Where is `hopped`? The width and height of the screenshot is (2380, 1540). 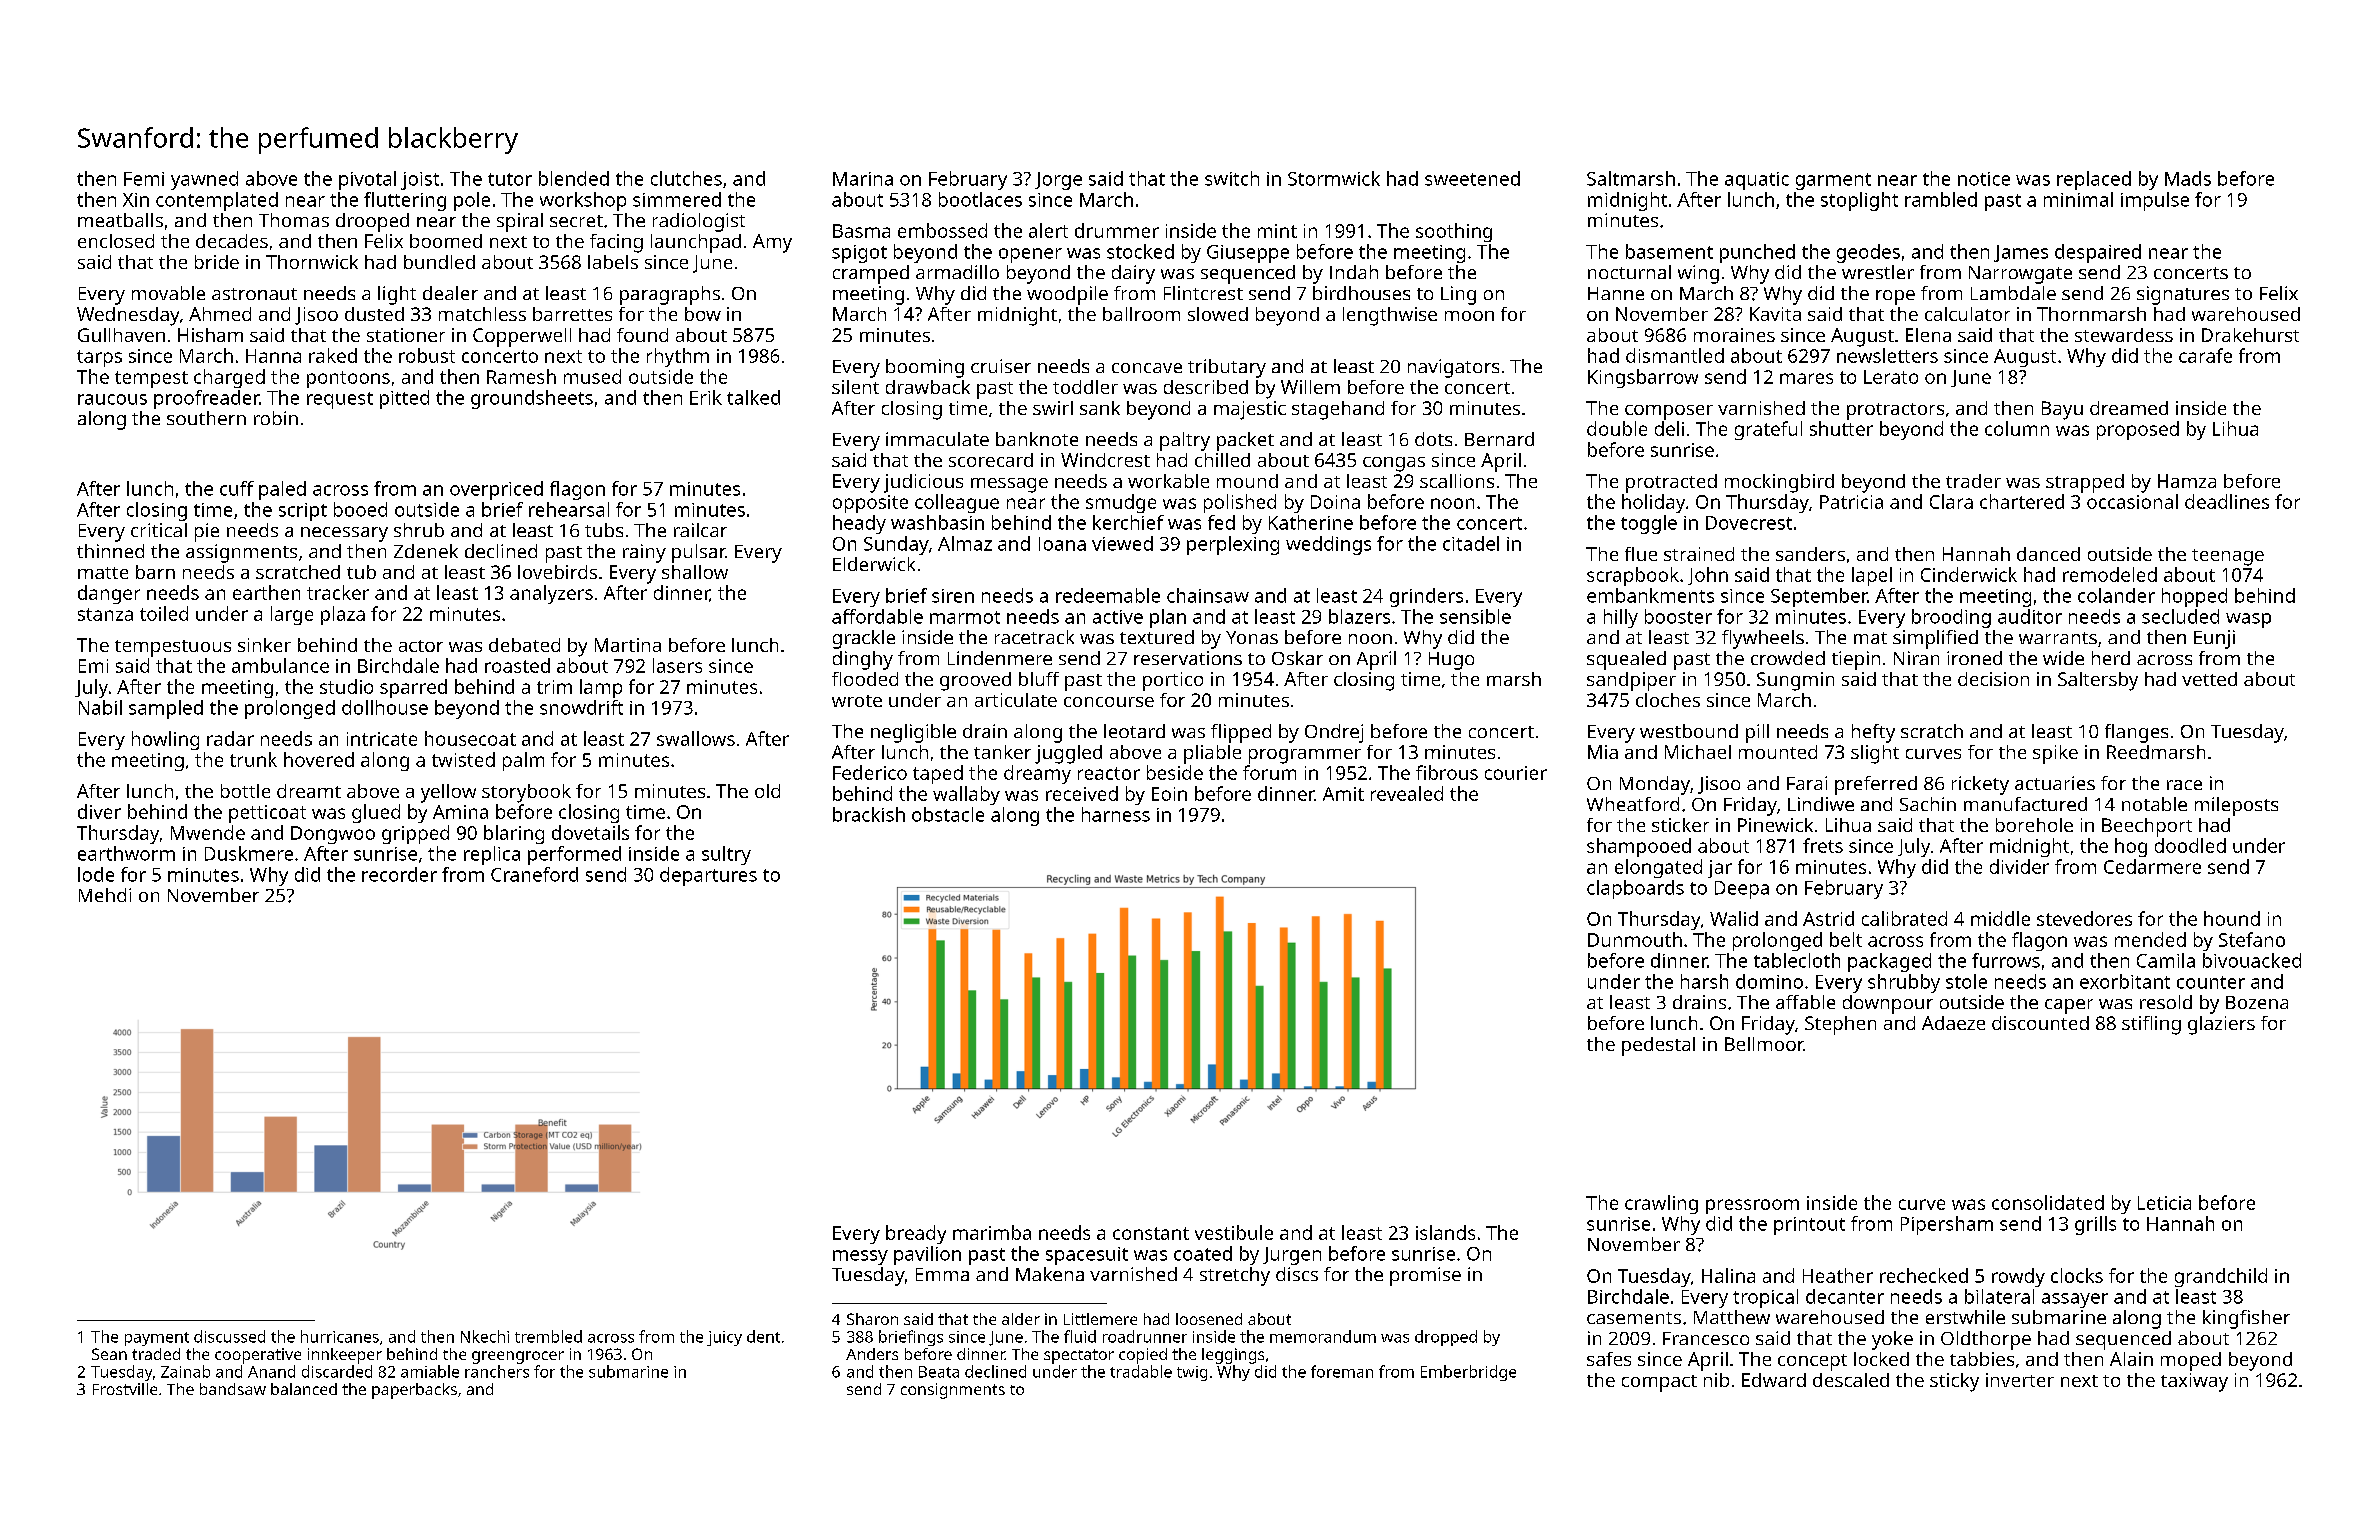 hopped is located at coordinates (2194, 597).
